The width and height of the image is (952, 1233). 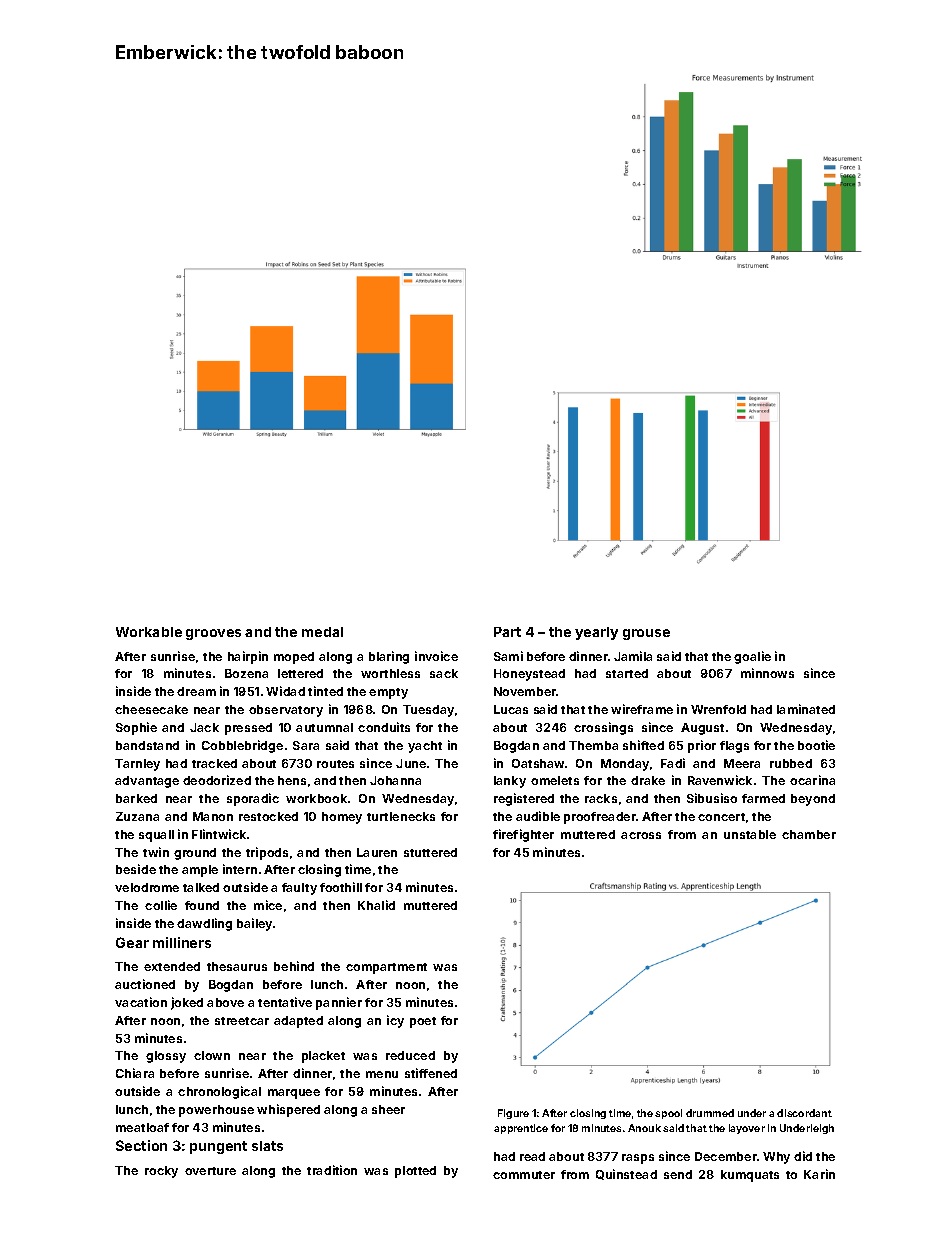 I want to click on pannier, so click(x=339, y=1003).
